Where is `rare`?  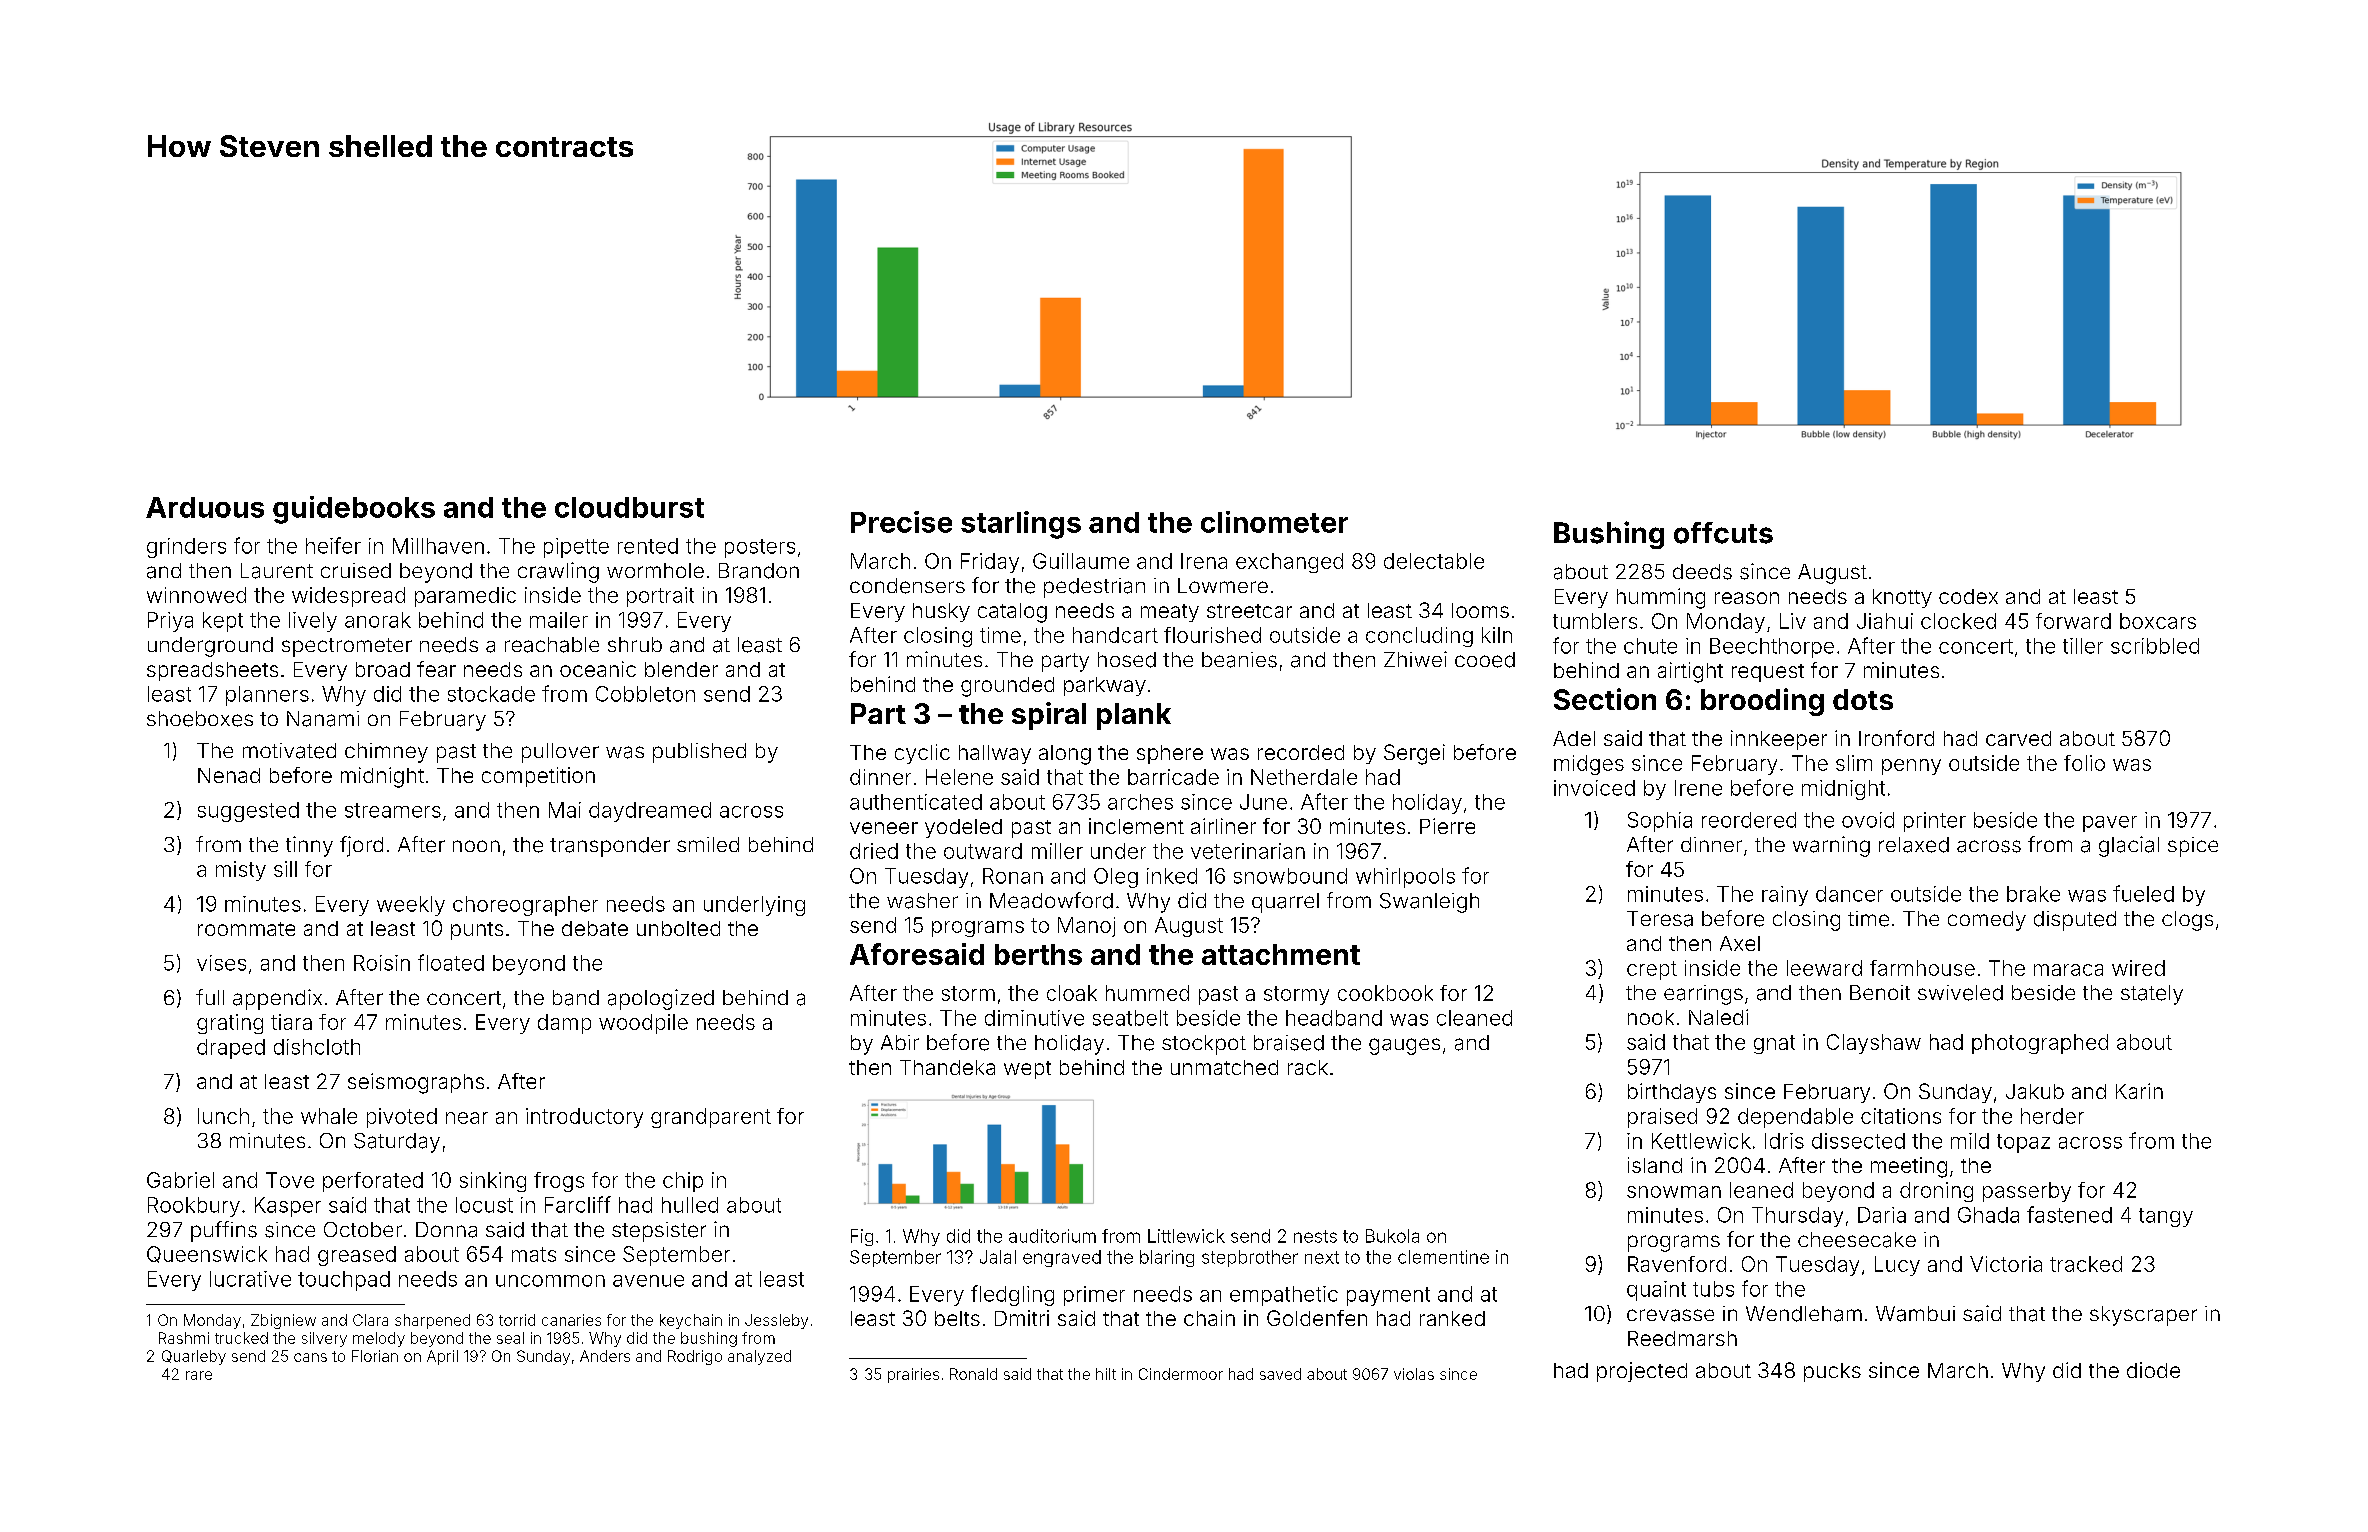 rare is located at coordinates (199, 1375).
